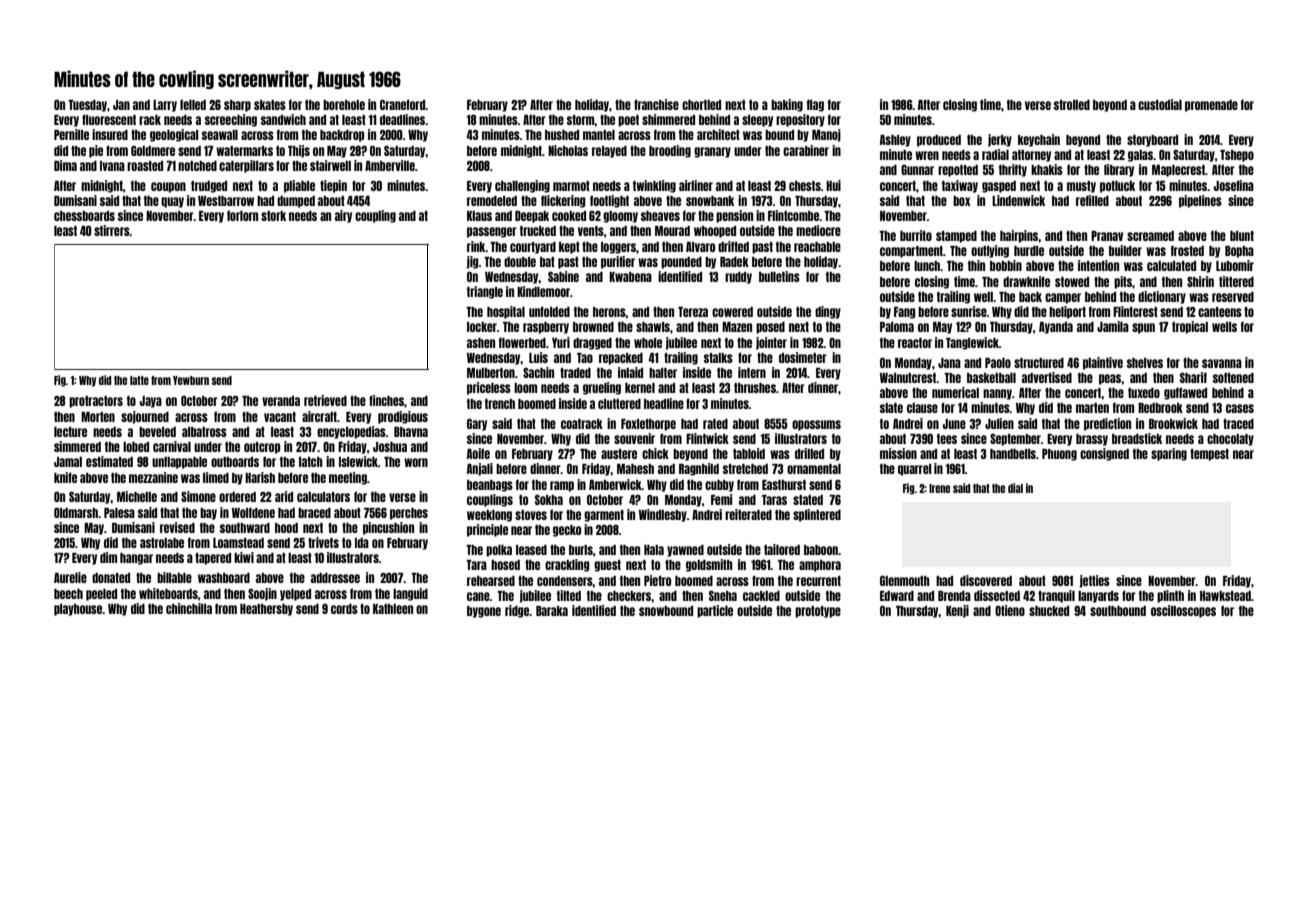 The image size is (1308, 924). Describe the element at coordinates (1183, 611) in the screenshot. I see `oscilloscopes` at that location.
